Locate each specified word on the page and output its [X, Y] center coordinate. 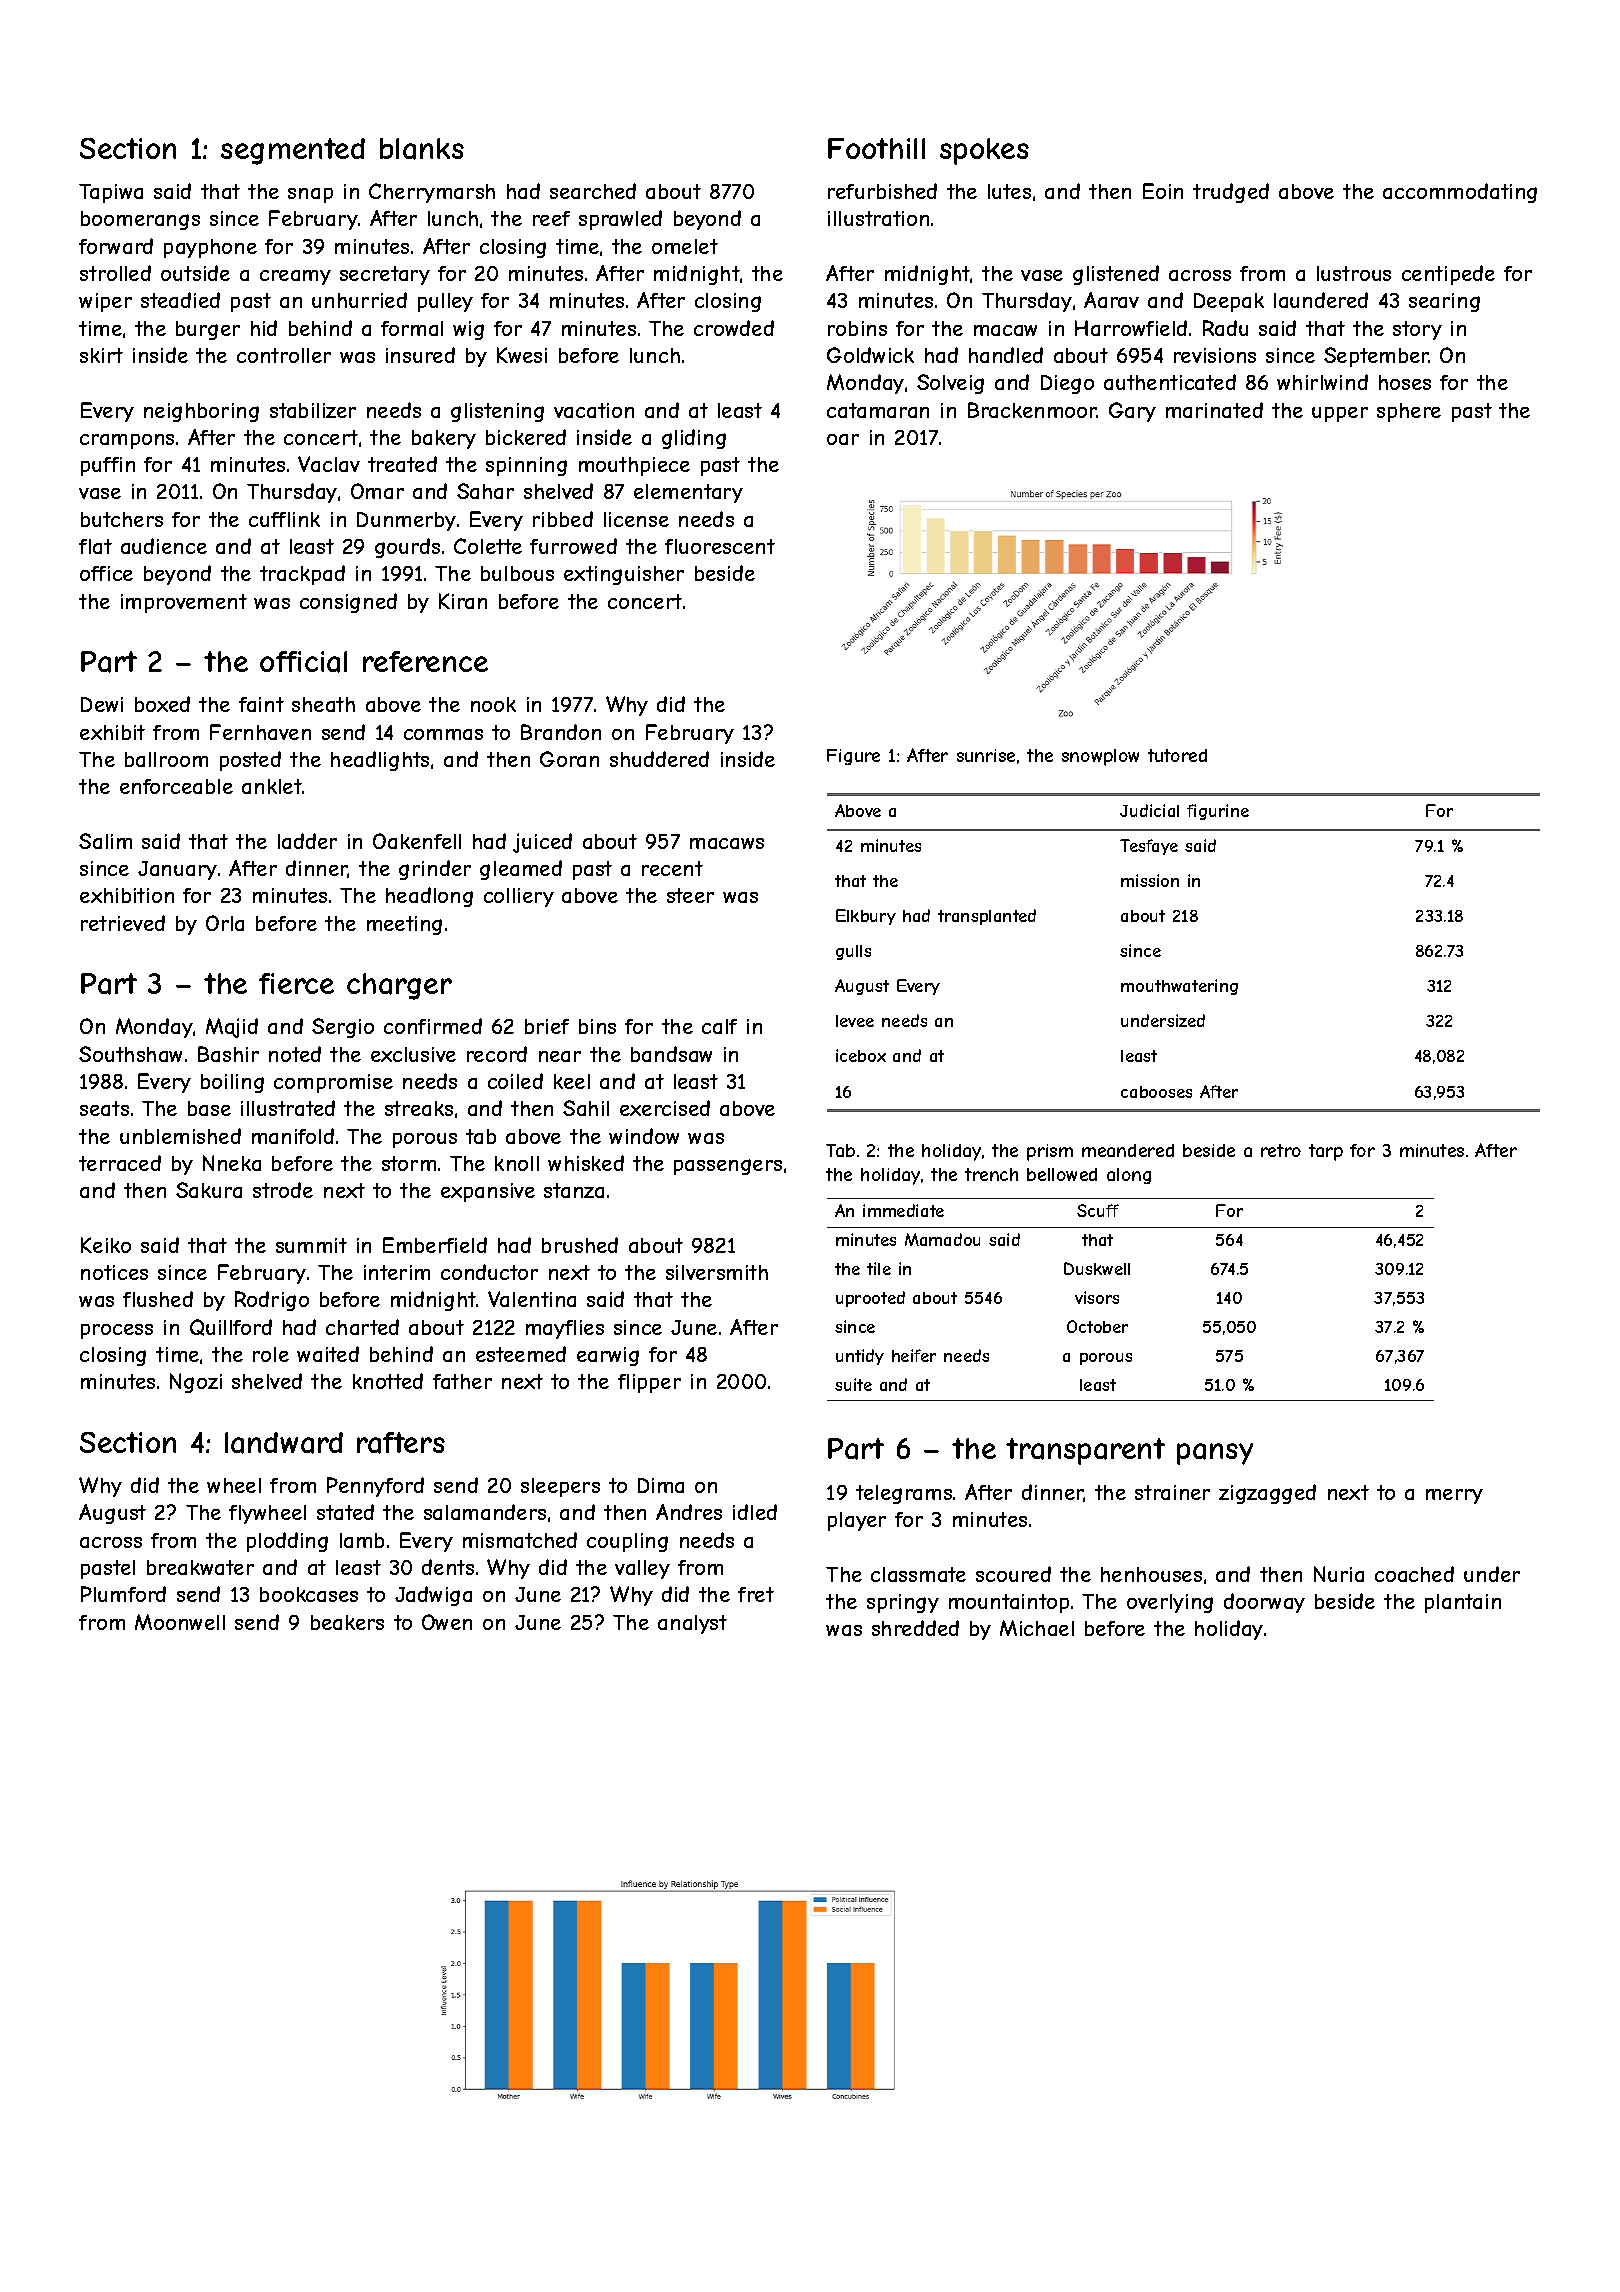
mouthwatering [1179, 987]
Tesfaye [1149, 847]
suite [853, 1384]
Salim [105, 841]
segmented [293, 151]
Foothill [876, 148]
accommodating [1460, 193]
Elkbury [866, 917]
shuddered [659, 759]
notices [114, 1272]
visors [1097, 1297]
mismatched [520, 1540]
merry [1454, 1496]
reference [425, 661]
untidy [860, 1357]
